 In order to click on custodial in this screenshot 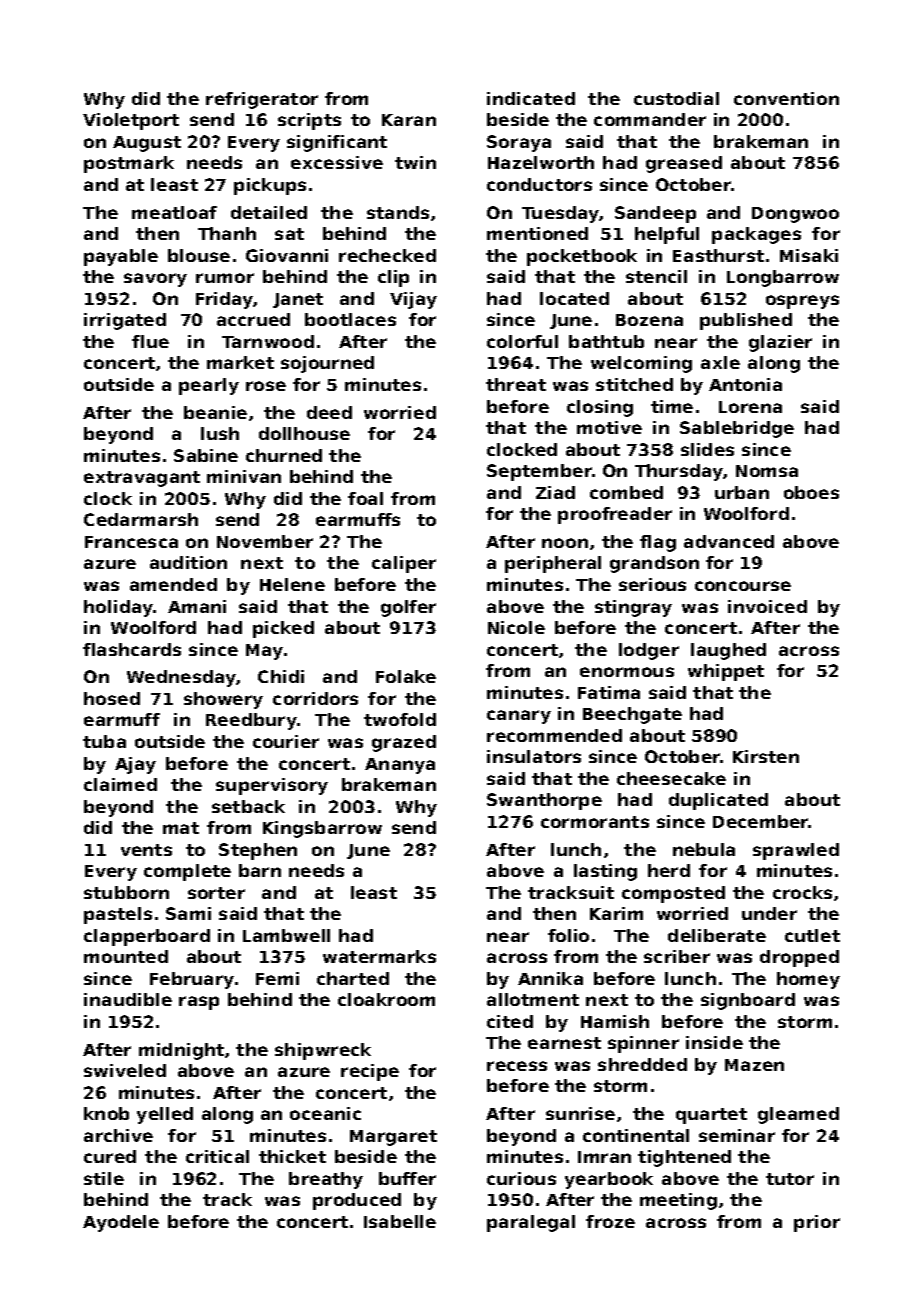, I will do `click(676, 98)`.
